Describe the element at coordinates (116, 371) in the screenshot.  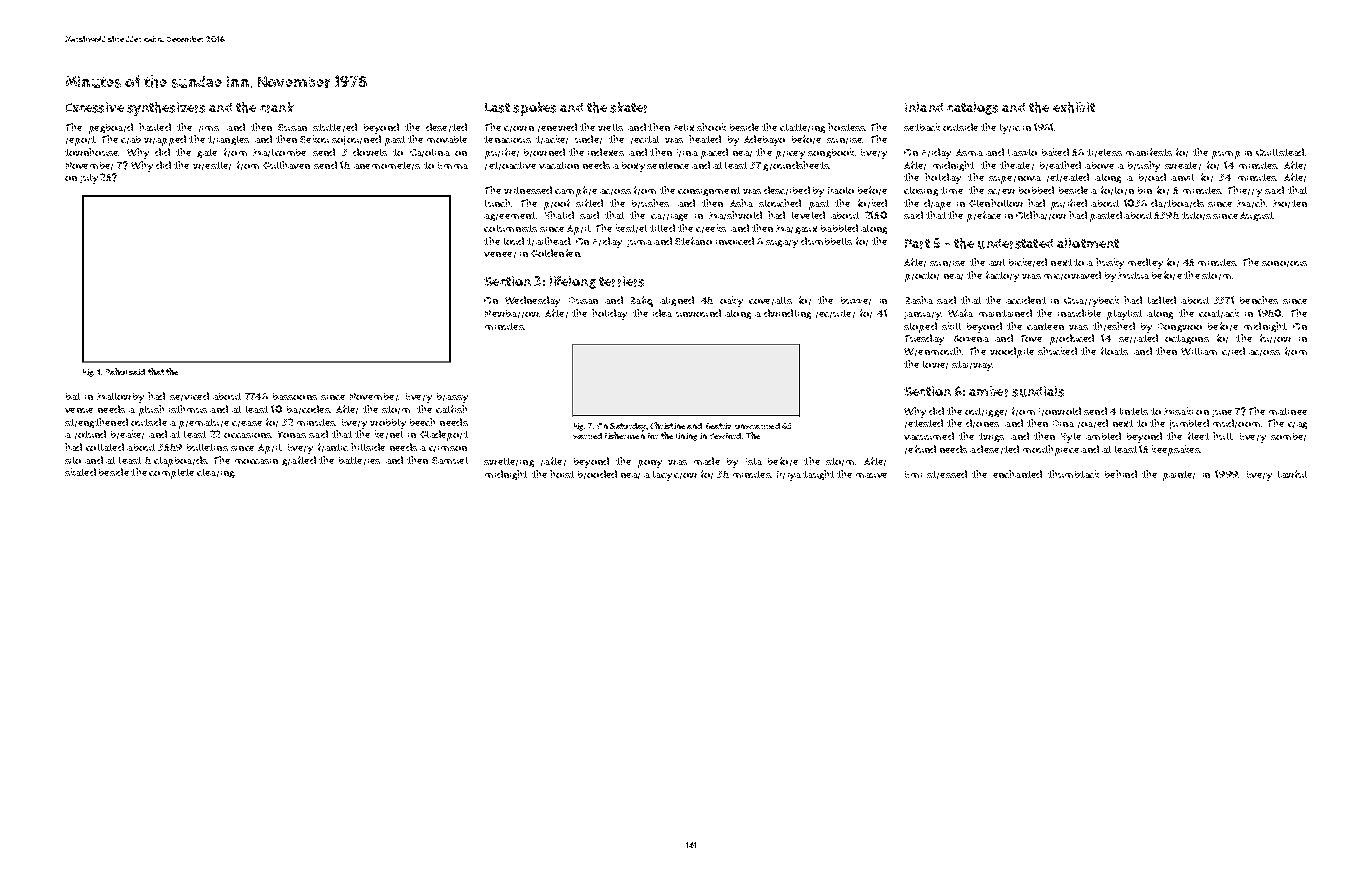
I see `Rahul` at that location.
